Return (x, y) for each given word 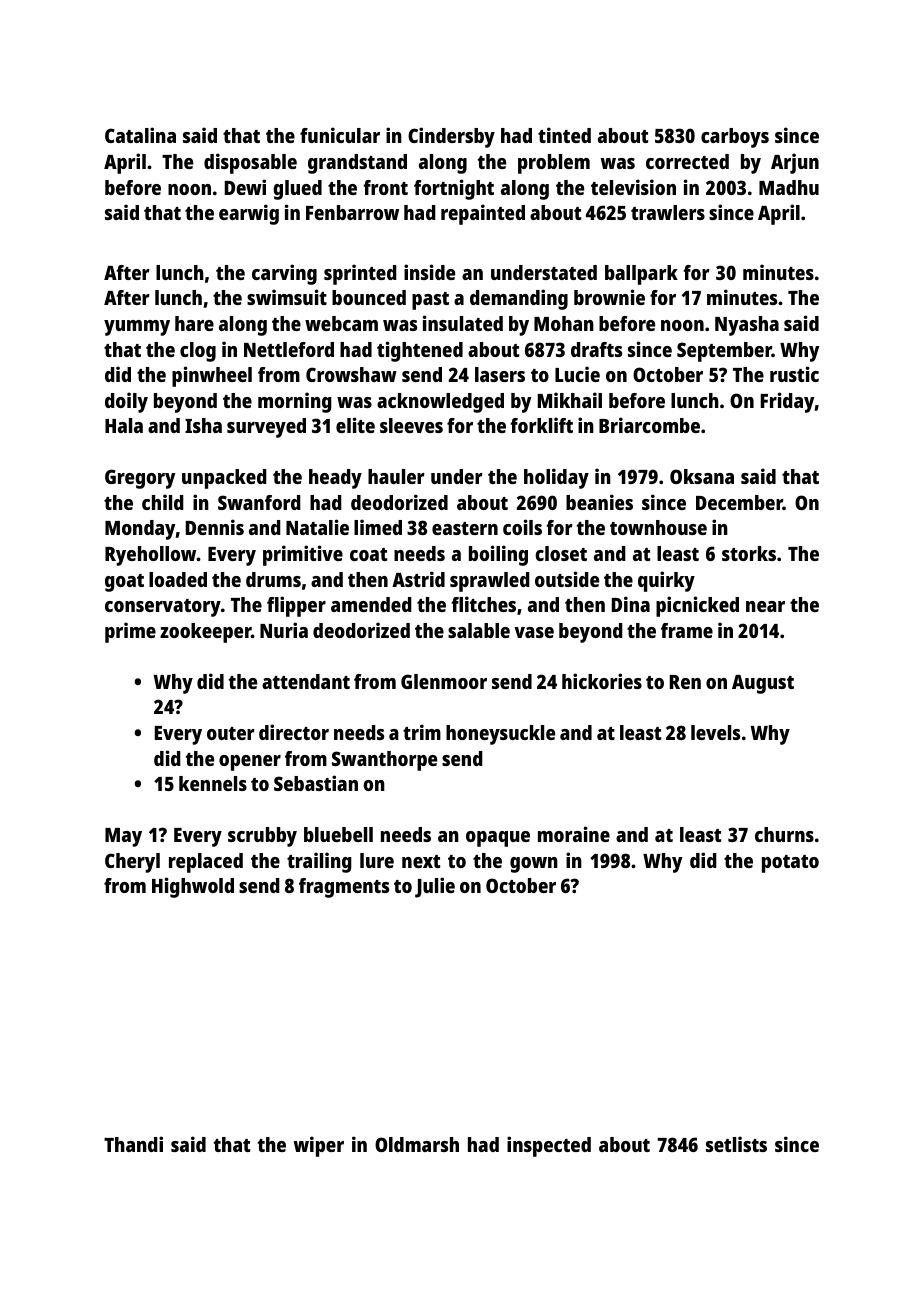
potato (790, 864)
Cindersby (451, 137)
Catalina (140, 135)
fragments (344, 888)
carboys (735, 138)
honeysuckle (500, 735)
